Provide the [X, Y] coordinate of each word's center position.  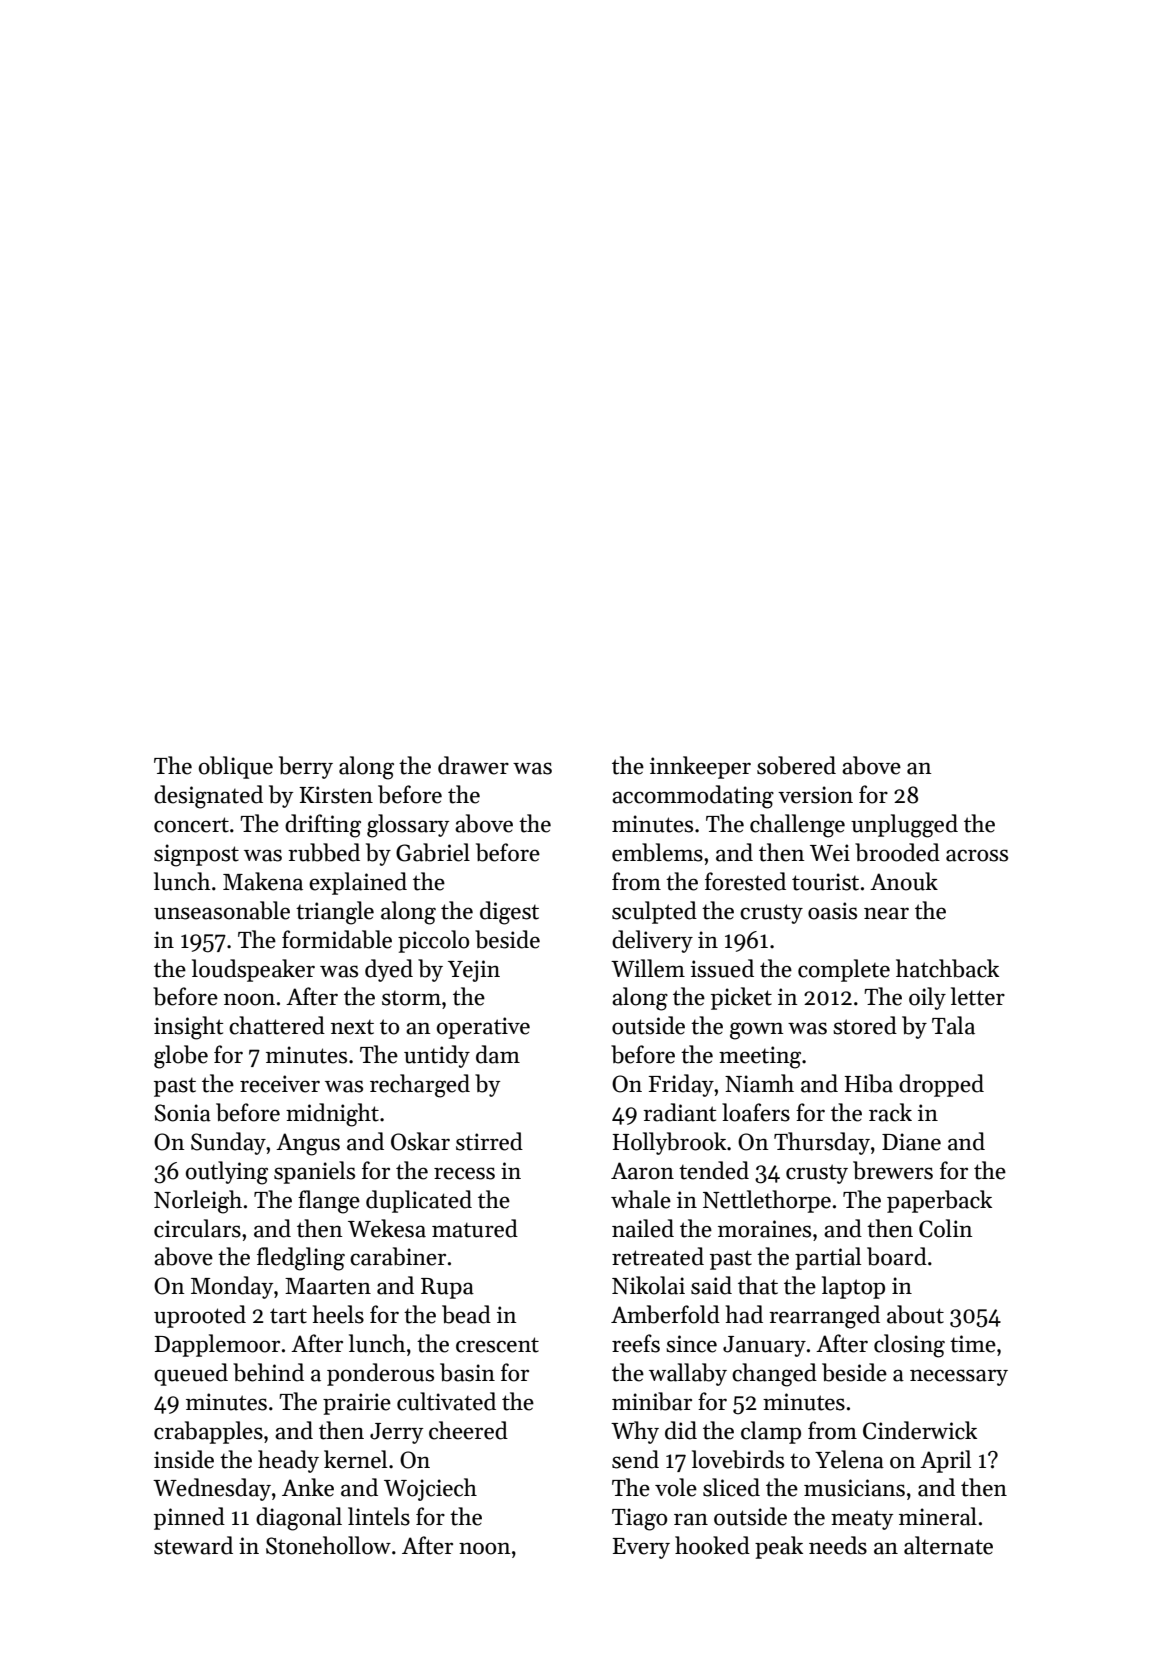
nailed [643, 1228]
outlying [227, 1173]
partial [828, 1258]
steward [193, 1545]
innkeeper [700, 767]
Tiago [639, 1519]
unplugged [904, 826]
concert [191, 825]
